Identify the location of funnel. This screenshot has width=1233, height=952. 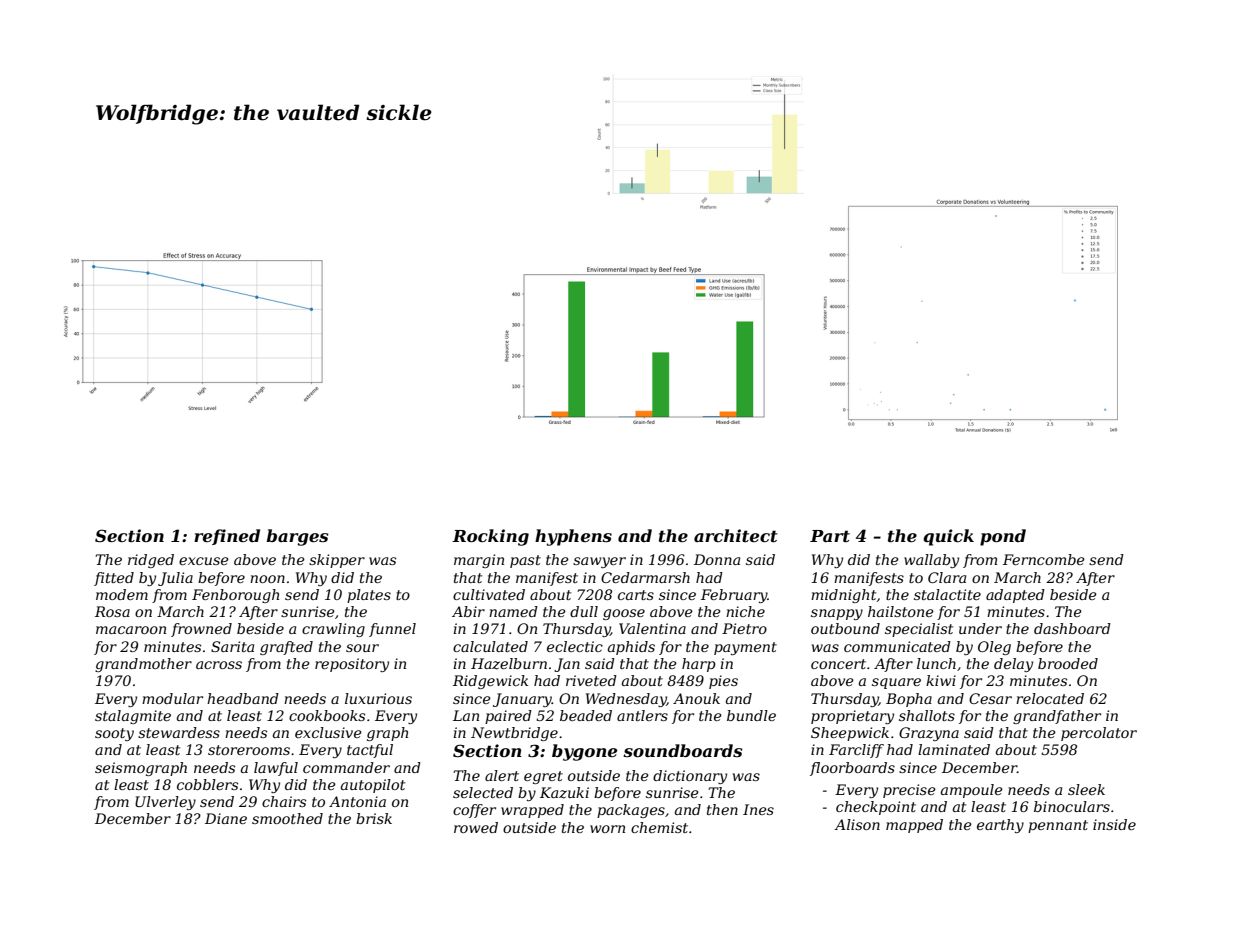
(392, 630).
